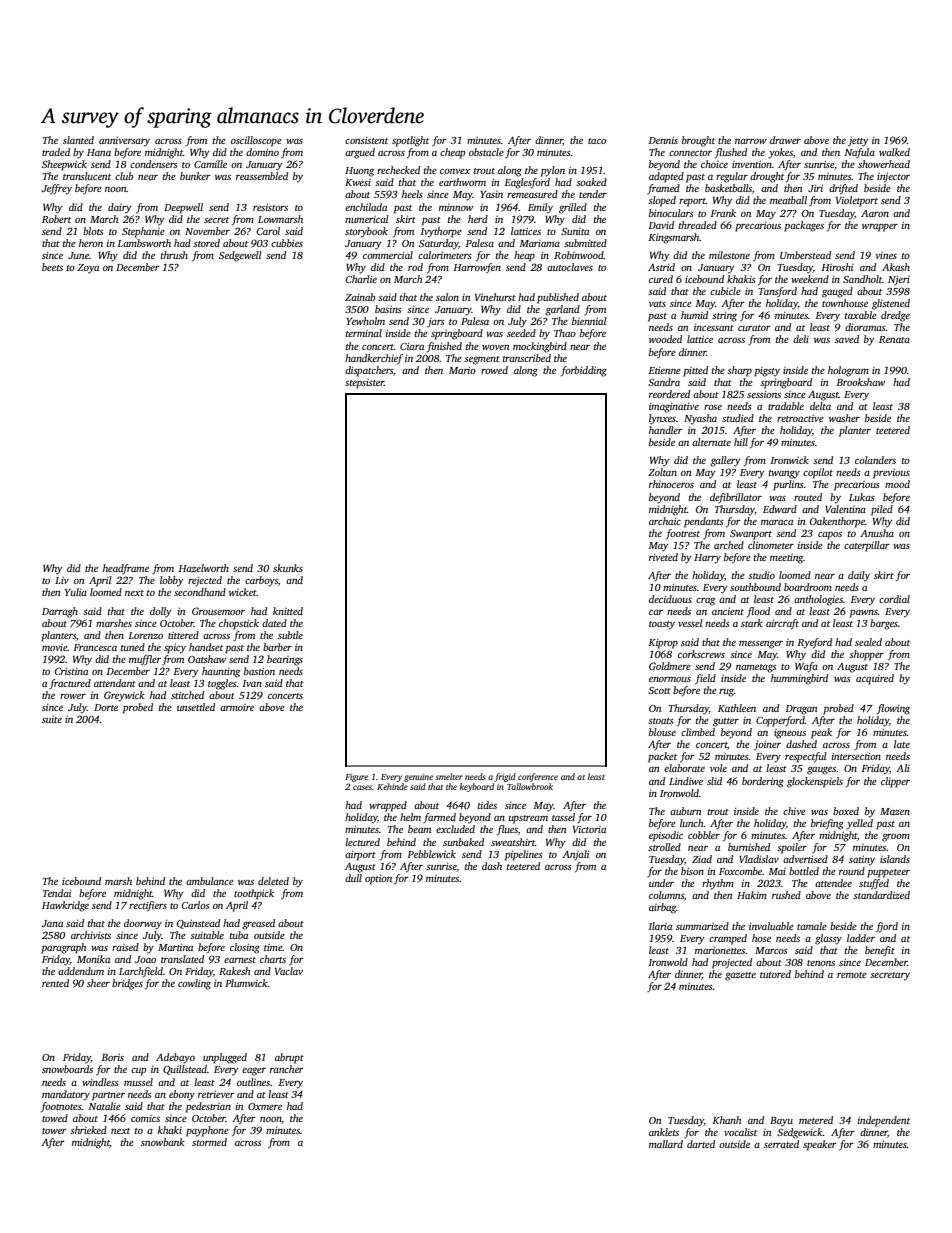 This image has width=952, height=1233. What do you see at coordinates (374, 359) in the image?
I see `handkerchief` at bounding box center [374, 359].
